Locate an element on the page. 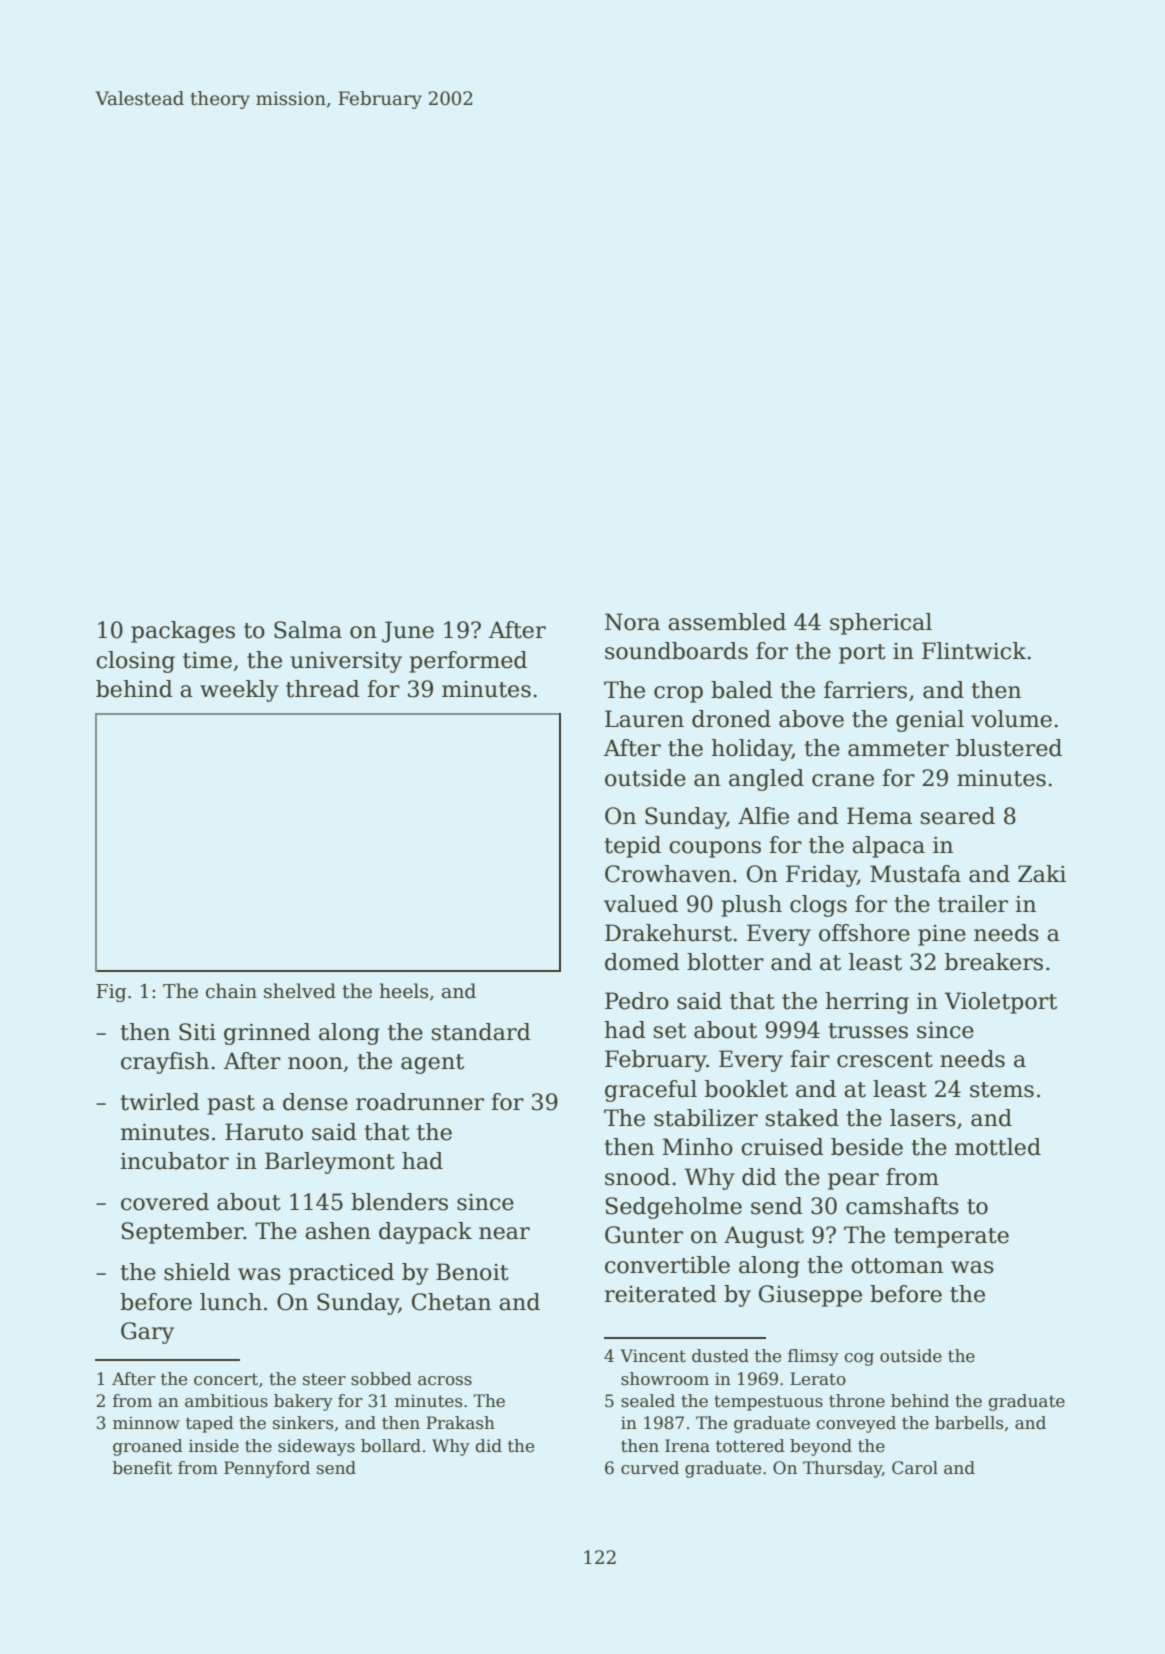 This page has width=1165, height=1654. domed is located at coordinates (642, 962).
